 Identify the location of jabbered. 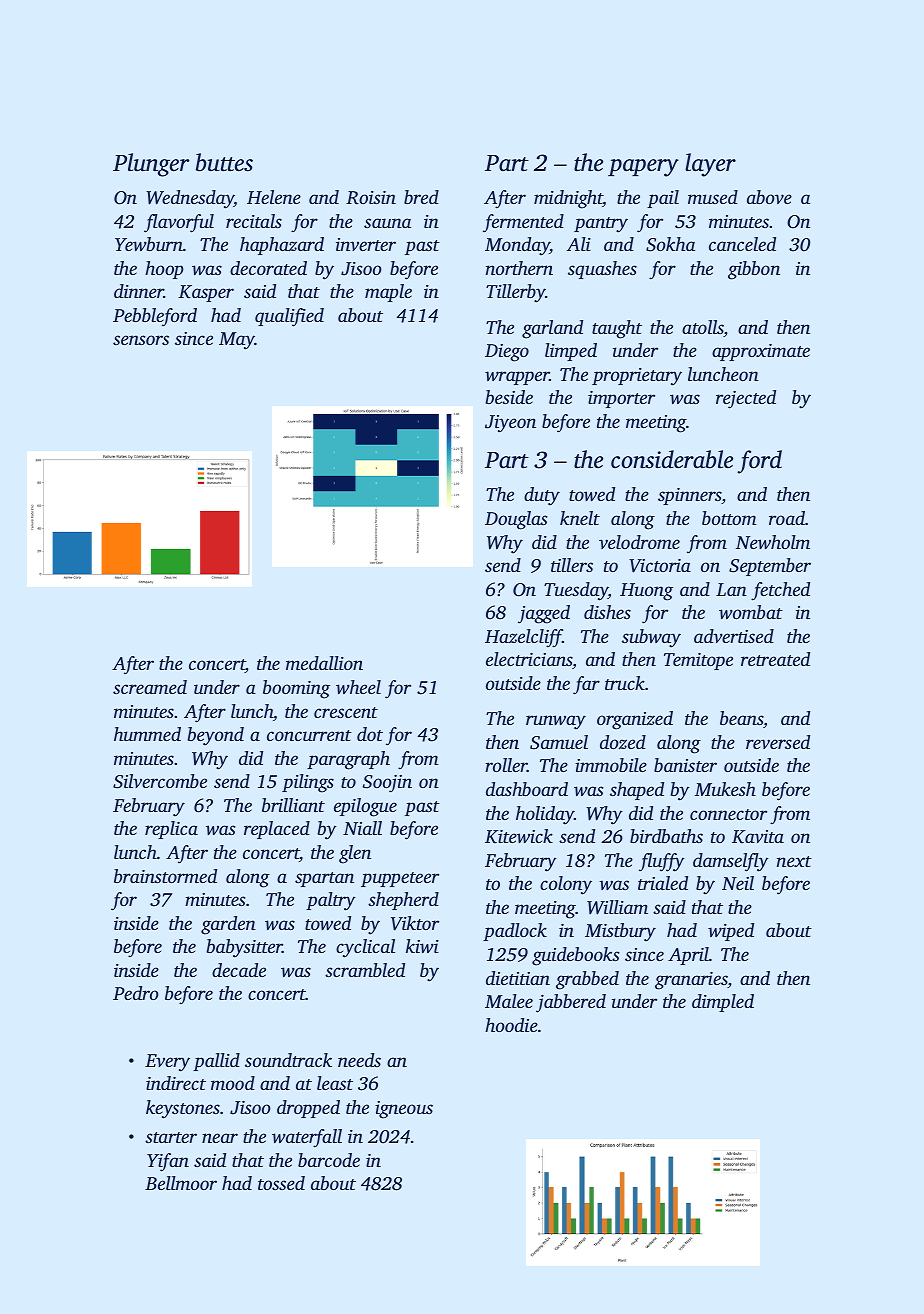
(571, 1003).
